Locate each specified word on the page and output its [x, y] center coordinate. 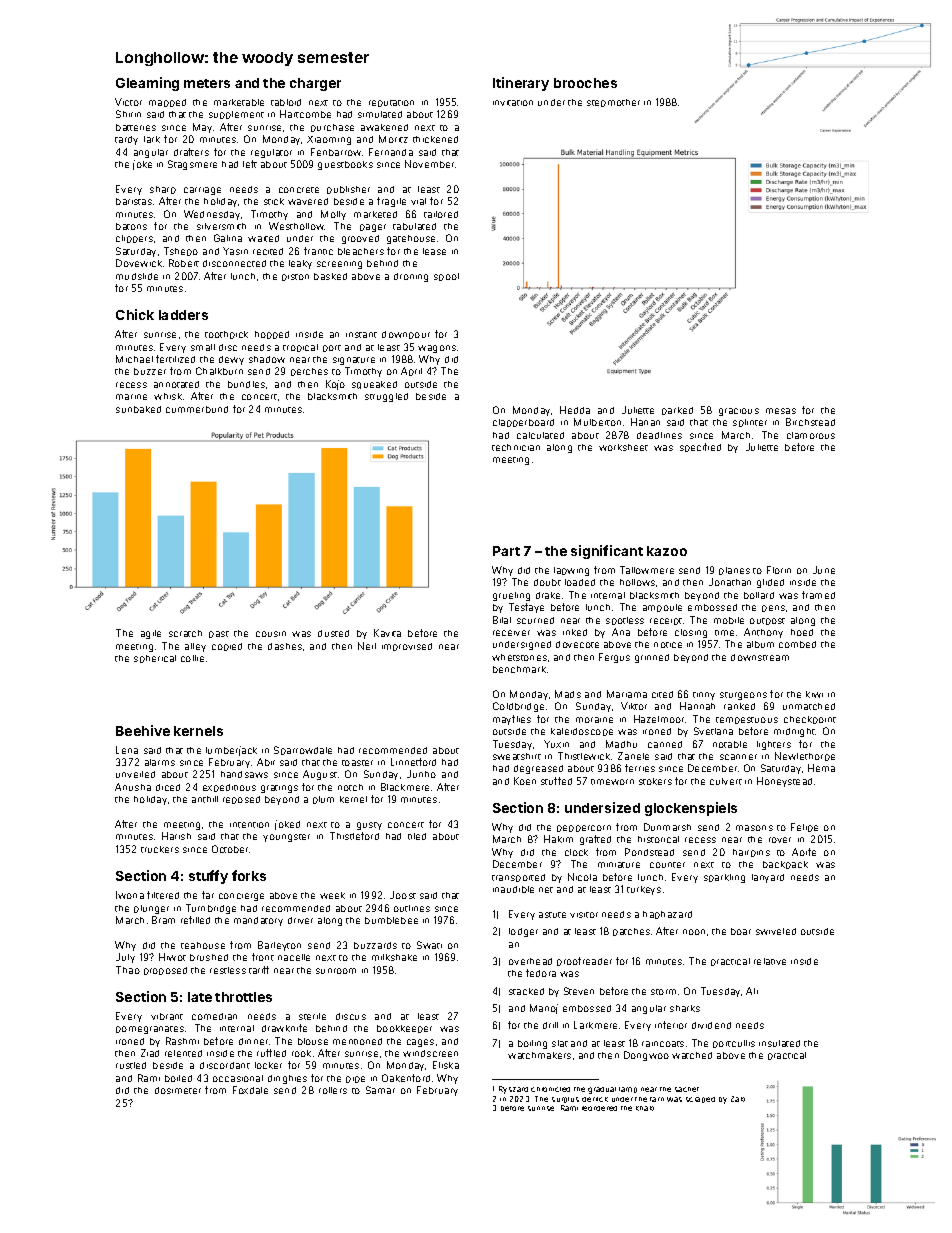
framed [818, 595]
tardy [126, 140]
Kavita [387, 633]
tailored [441, 214]
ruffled [271, 1053]
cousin [271, 634]
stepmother [613, 103]
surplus [565, 1100]
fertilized [175, 359]
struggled [386, 397]
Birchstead [810, 422]
